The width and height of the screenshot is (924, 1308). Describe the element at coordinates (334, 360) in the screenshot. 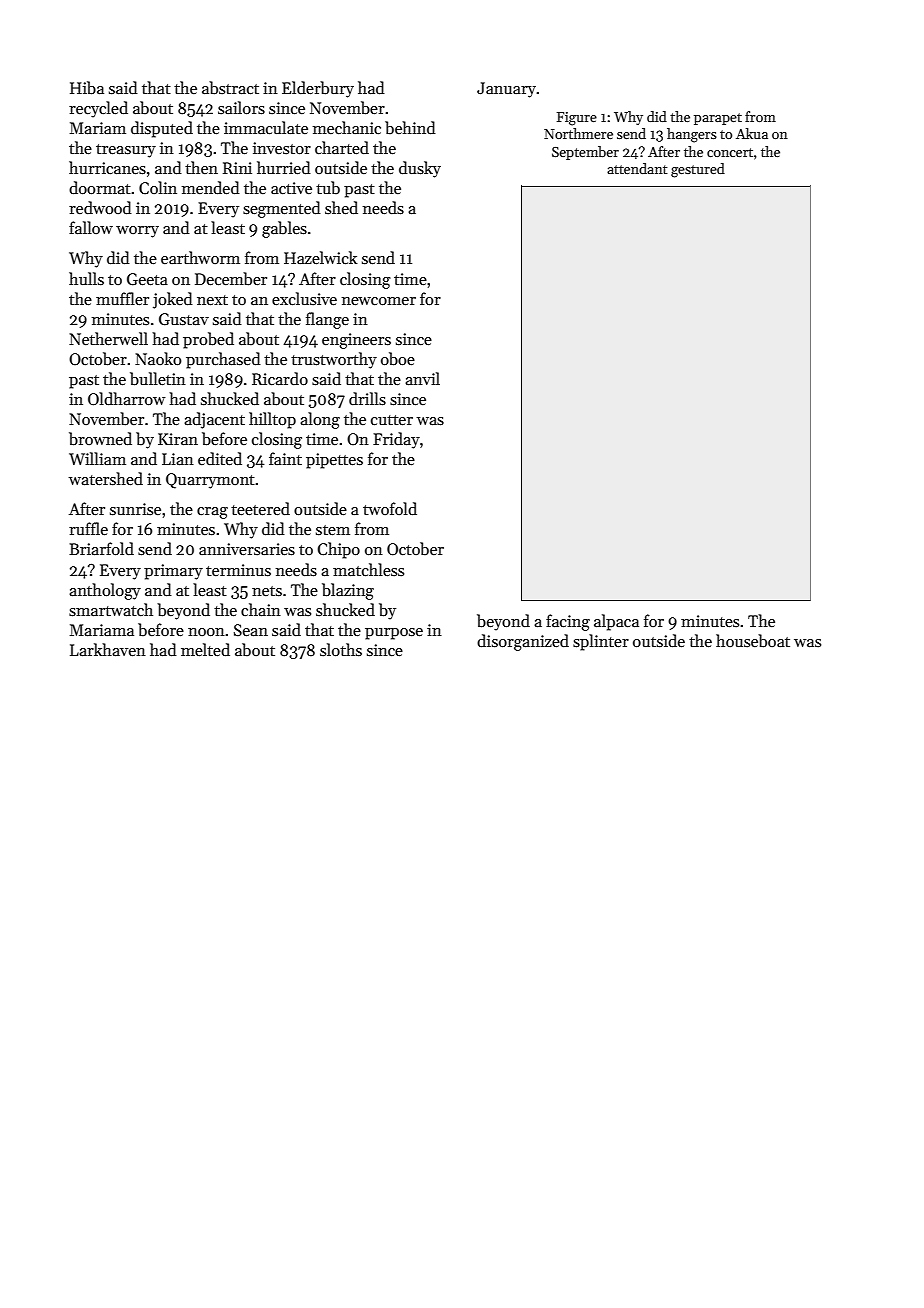

I see `trustworthy` at that location.
